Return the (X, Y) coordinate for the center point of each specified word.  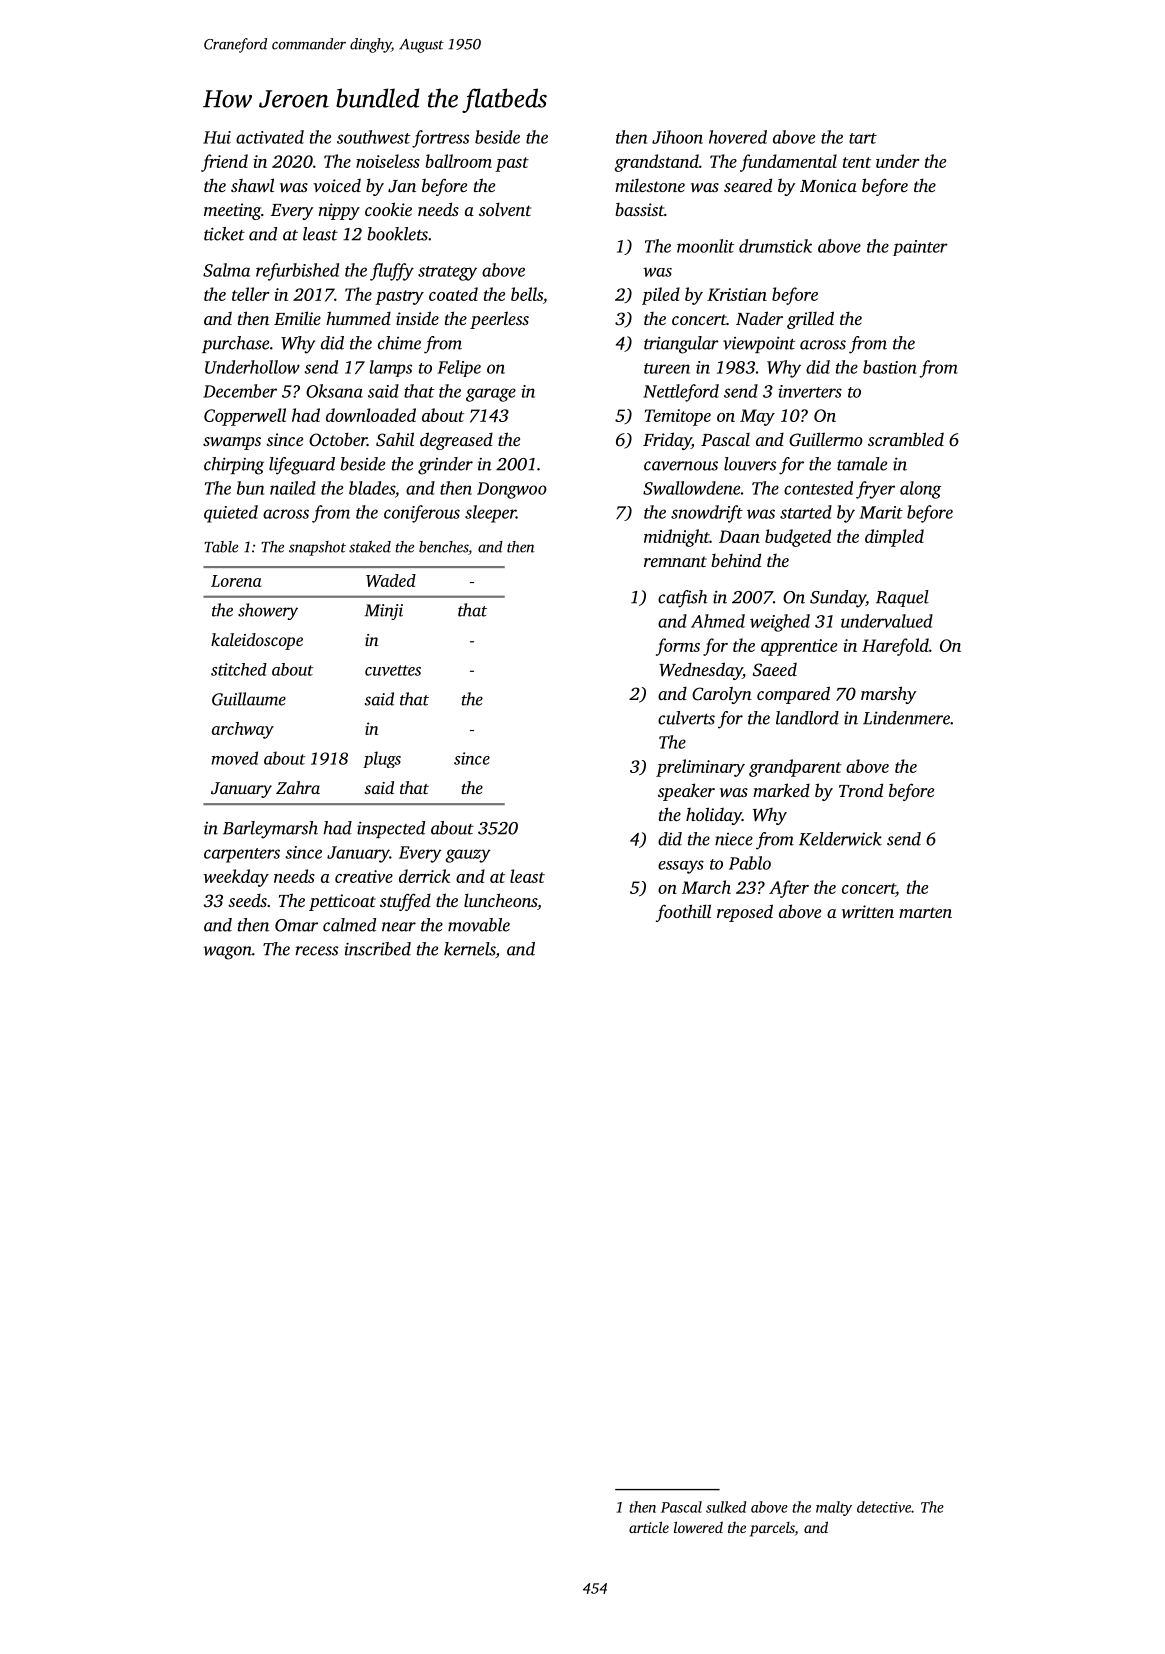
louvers (750, 464)
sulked (726, 1507)
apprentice (799, 647)
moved (235, 758)
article (649, 1527)
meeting (232, 211)
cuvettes (393, 670)
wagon (228, 953)
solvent (505, 209)
